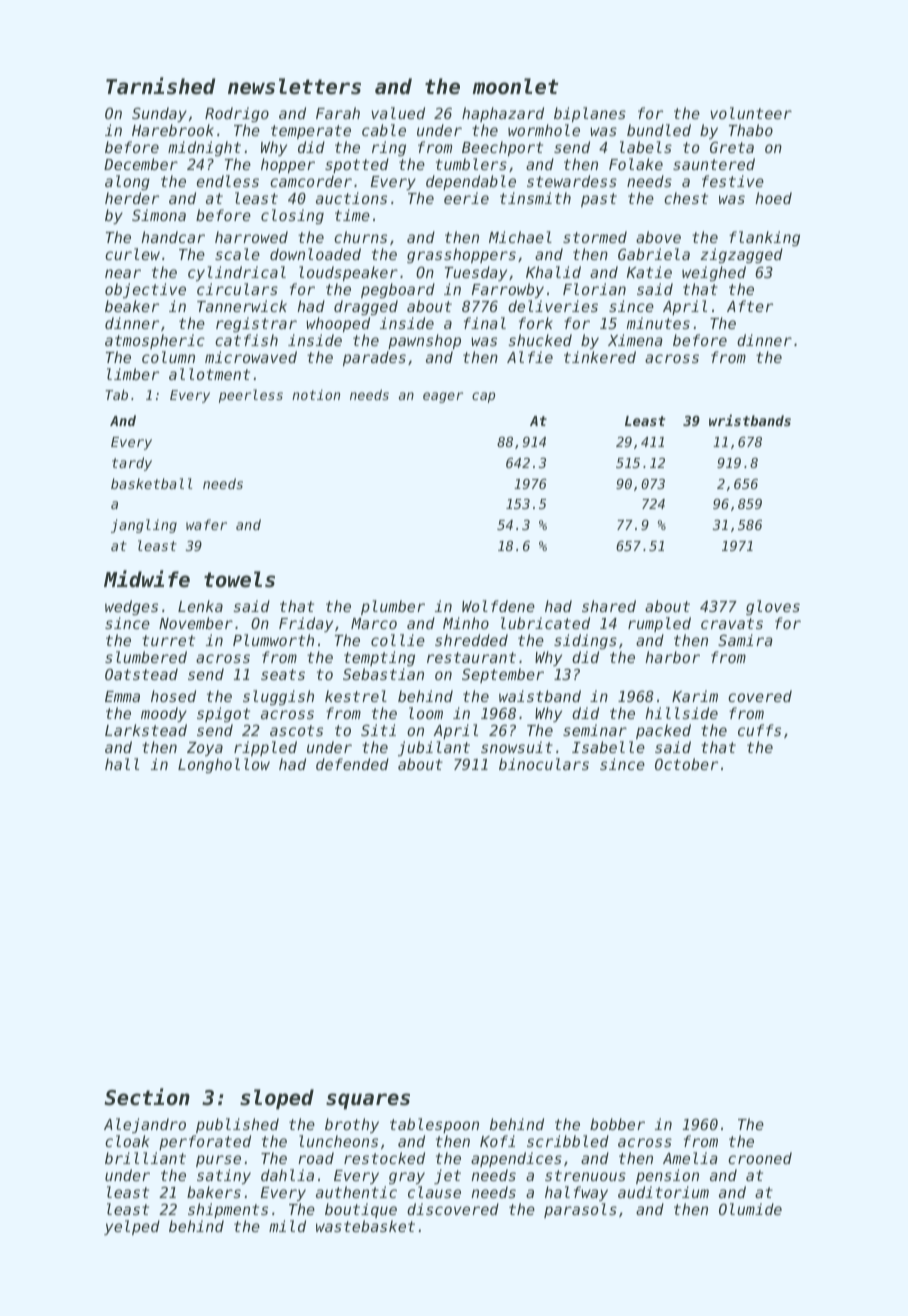 Image resolution: width=908 pixels, height=1316 pixels. Describe the element at coordinates (540, 696) in the screenshot. I see `waistband` at that location.
